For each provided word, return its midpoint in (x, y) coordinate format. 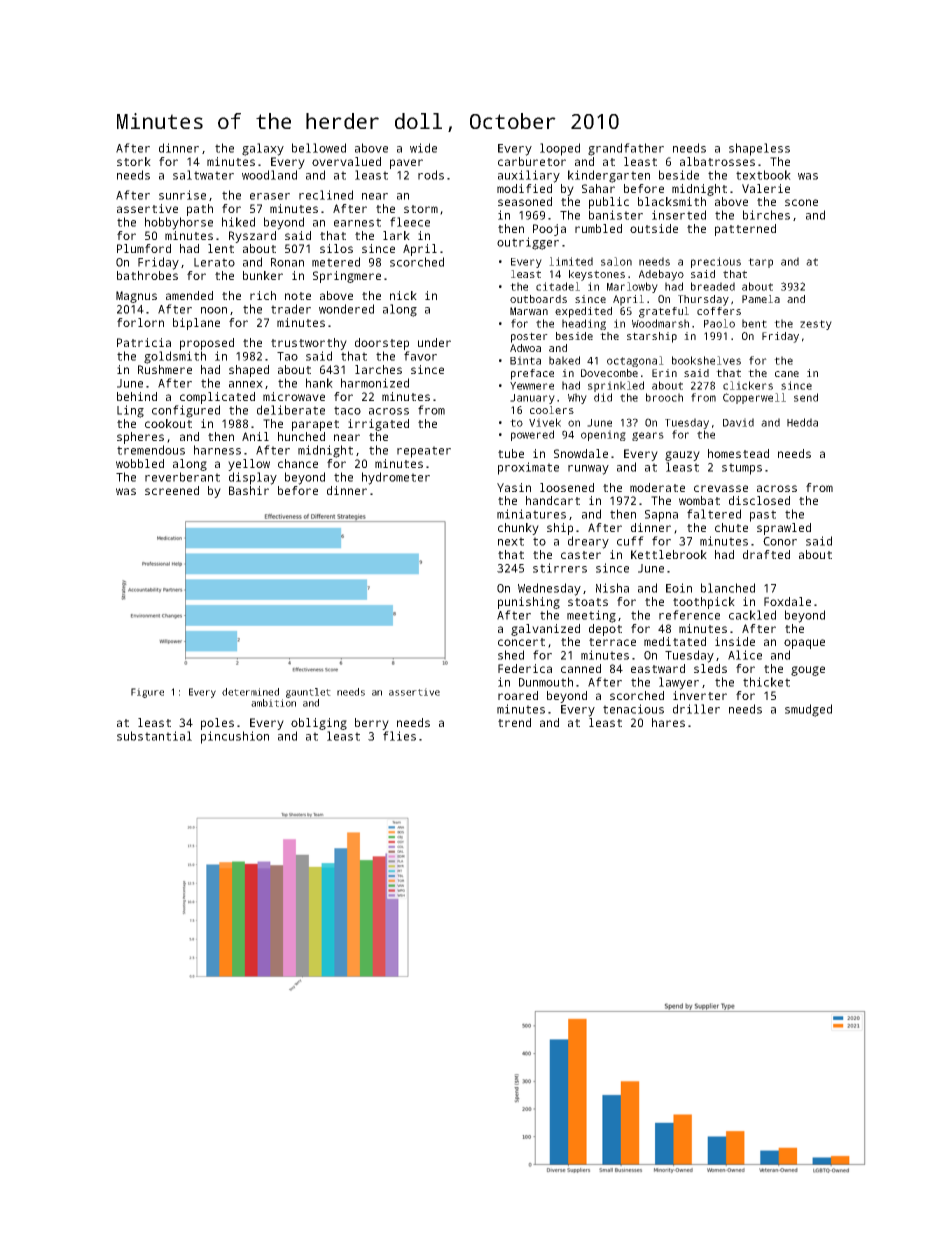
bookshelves (706, 360)
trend (514, 722)
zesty (816, 325)
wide (423, 148)
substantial (154, 736)
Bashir (249, 490)
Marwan (529, 311)
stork (134, 161)
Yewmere (532, 386)
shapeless (759, 149)
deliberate (291, 410)
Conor (780, 541)
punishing (529, 603)
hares (668, 722)
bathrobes (147, 275)
